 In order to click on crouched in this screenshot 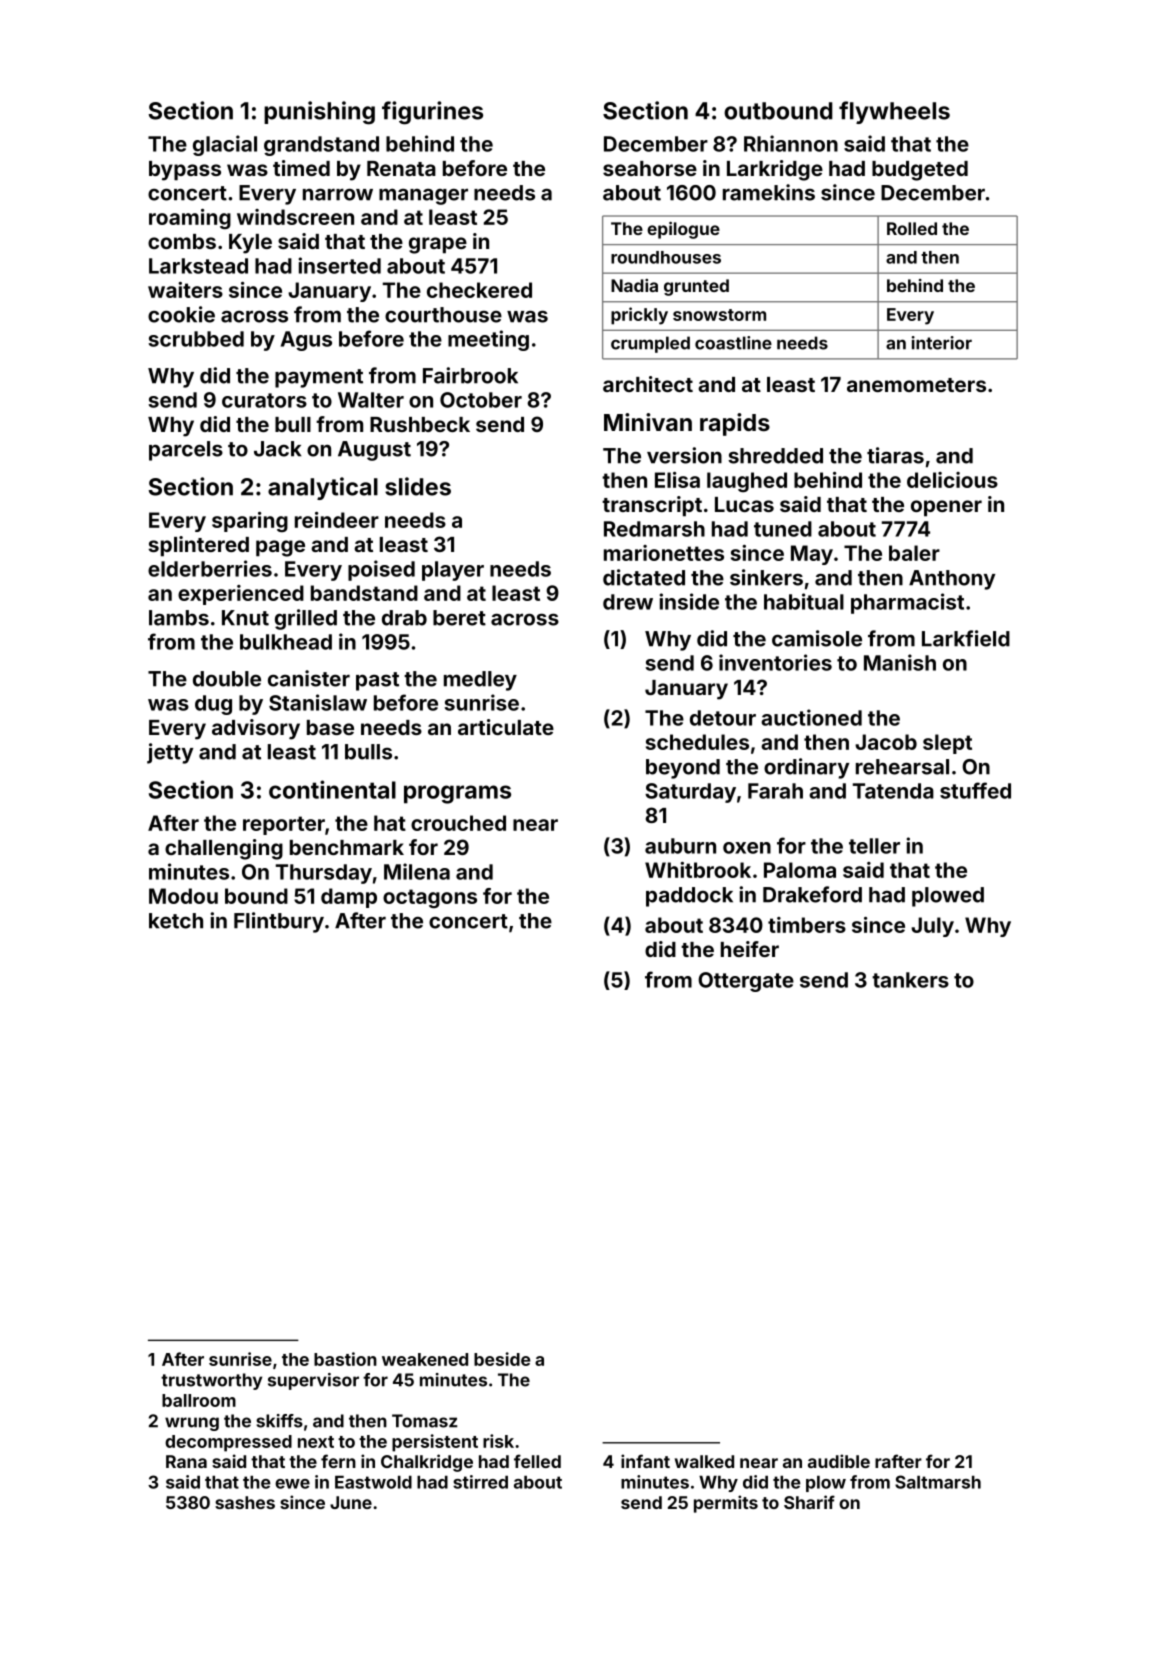, I will do `click(458, 823)`.
